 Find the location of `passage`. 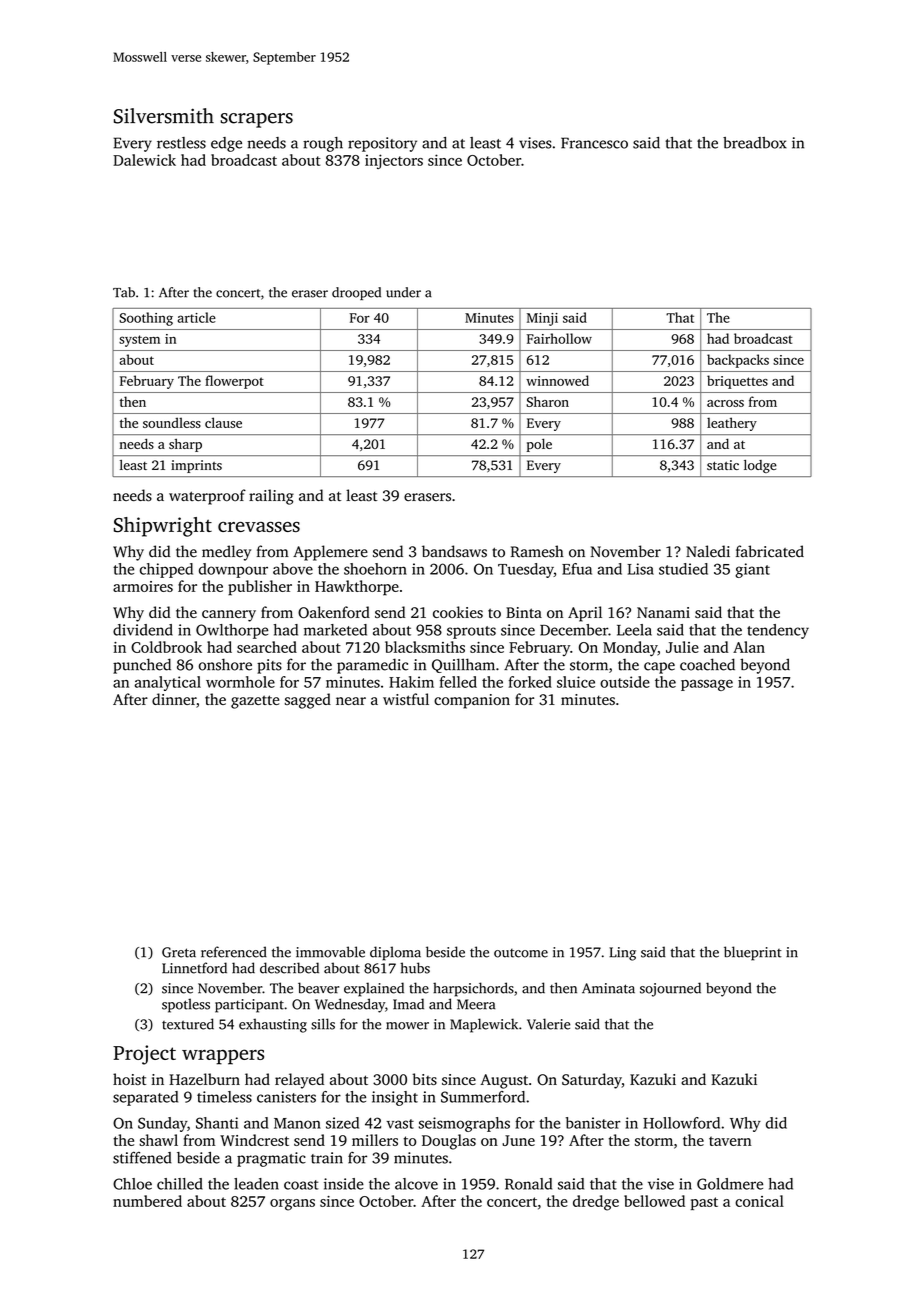

passage is located at coordinates (707, 685).
